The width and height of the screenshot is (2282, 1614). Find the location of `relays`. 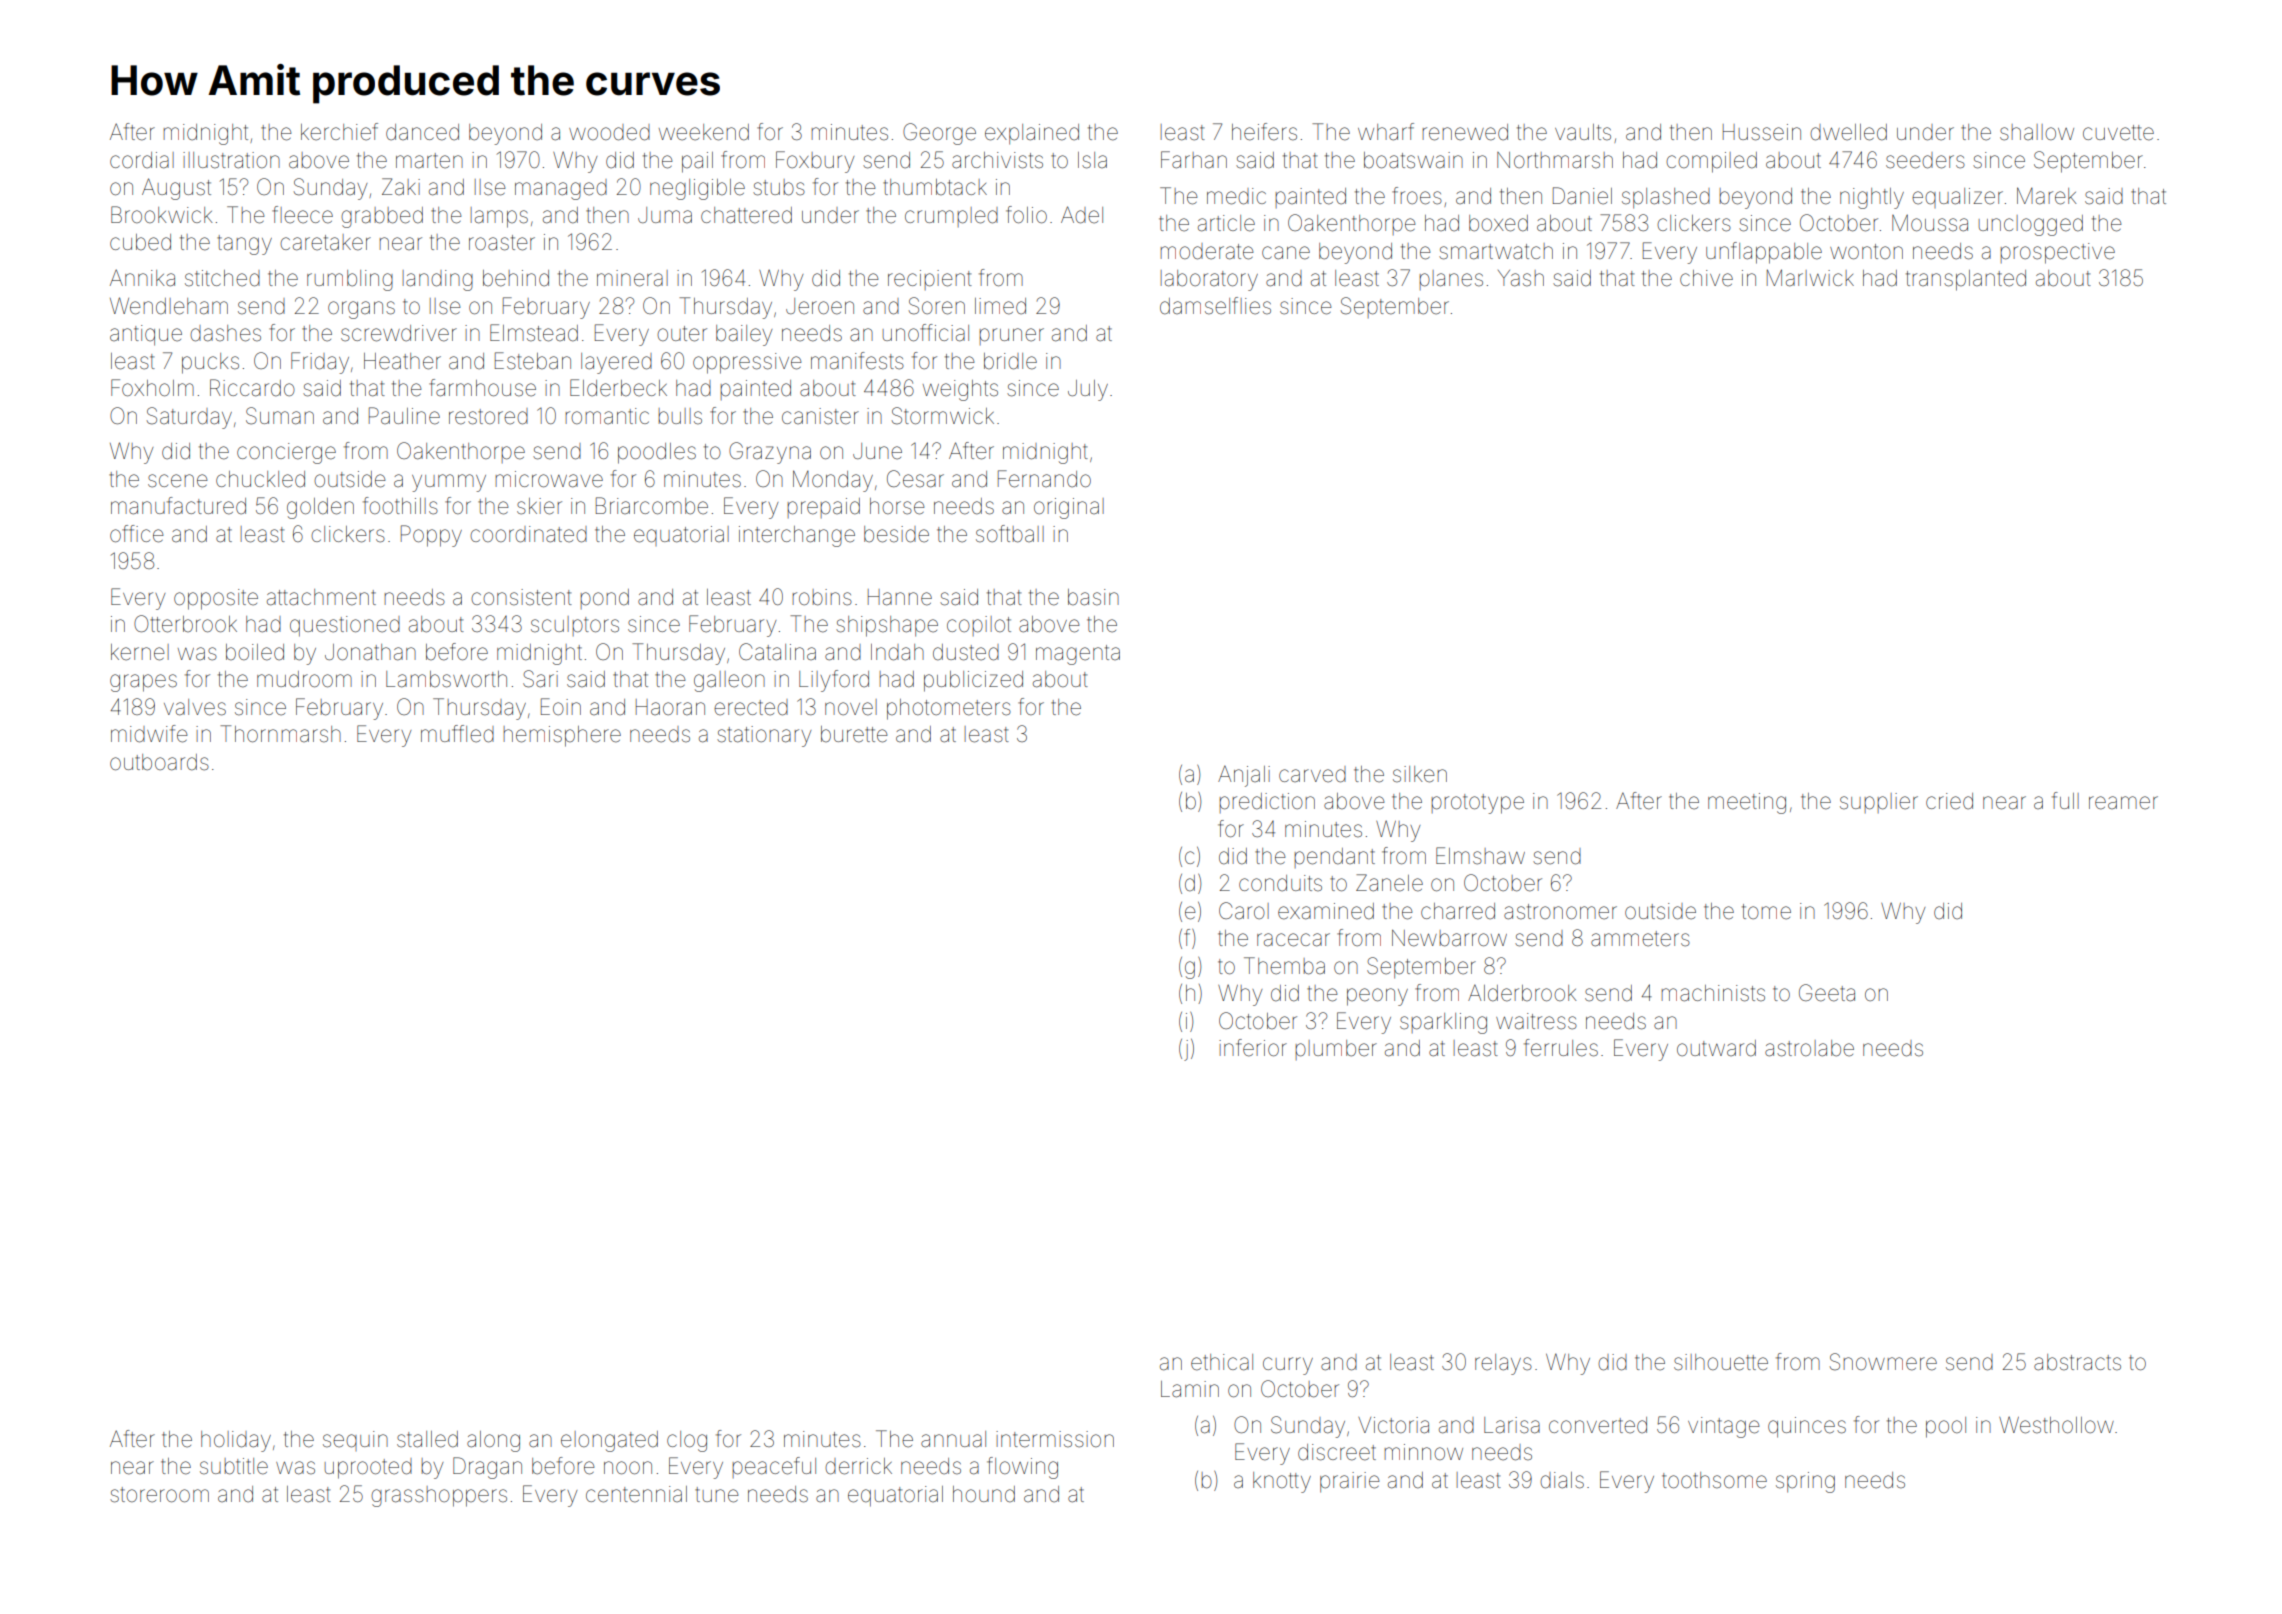

relays is located at coordinates (1503, 1364).
